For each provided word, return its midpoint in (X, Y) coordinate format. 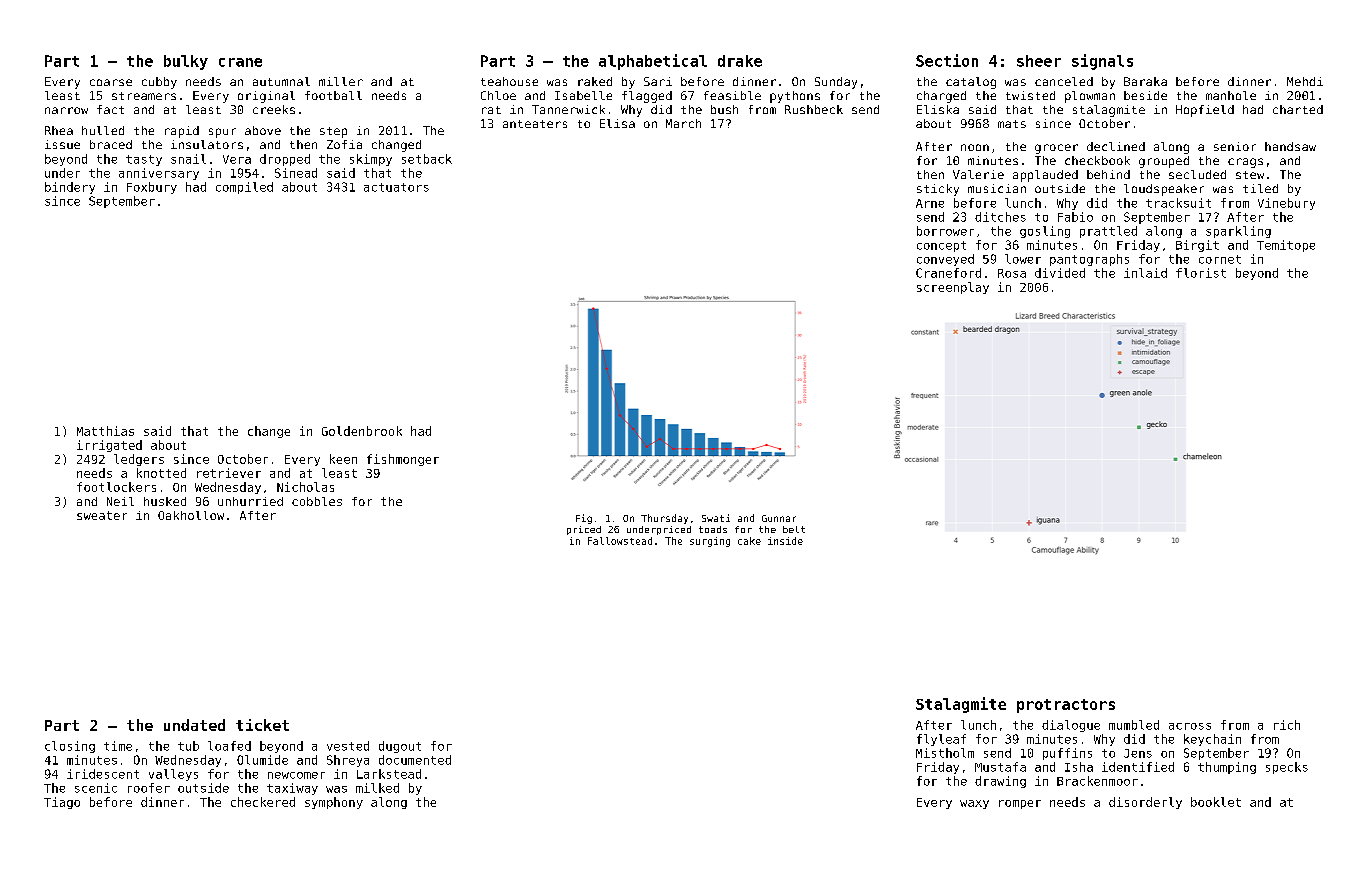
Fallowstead (620, 541)
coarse (111, 82)
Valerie (978, 174)
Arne (930, 203)
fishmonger (403, 460)
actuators (396, 187)
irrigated (109, 446)
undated (194, 725)
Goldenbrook (362, 431)
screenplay (953, 288)
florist (1201, 273)
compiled (244, 188)
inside (785, 541)
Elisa (617, 123)
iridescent (103, 774)
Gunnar (779, 518)
